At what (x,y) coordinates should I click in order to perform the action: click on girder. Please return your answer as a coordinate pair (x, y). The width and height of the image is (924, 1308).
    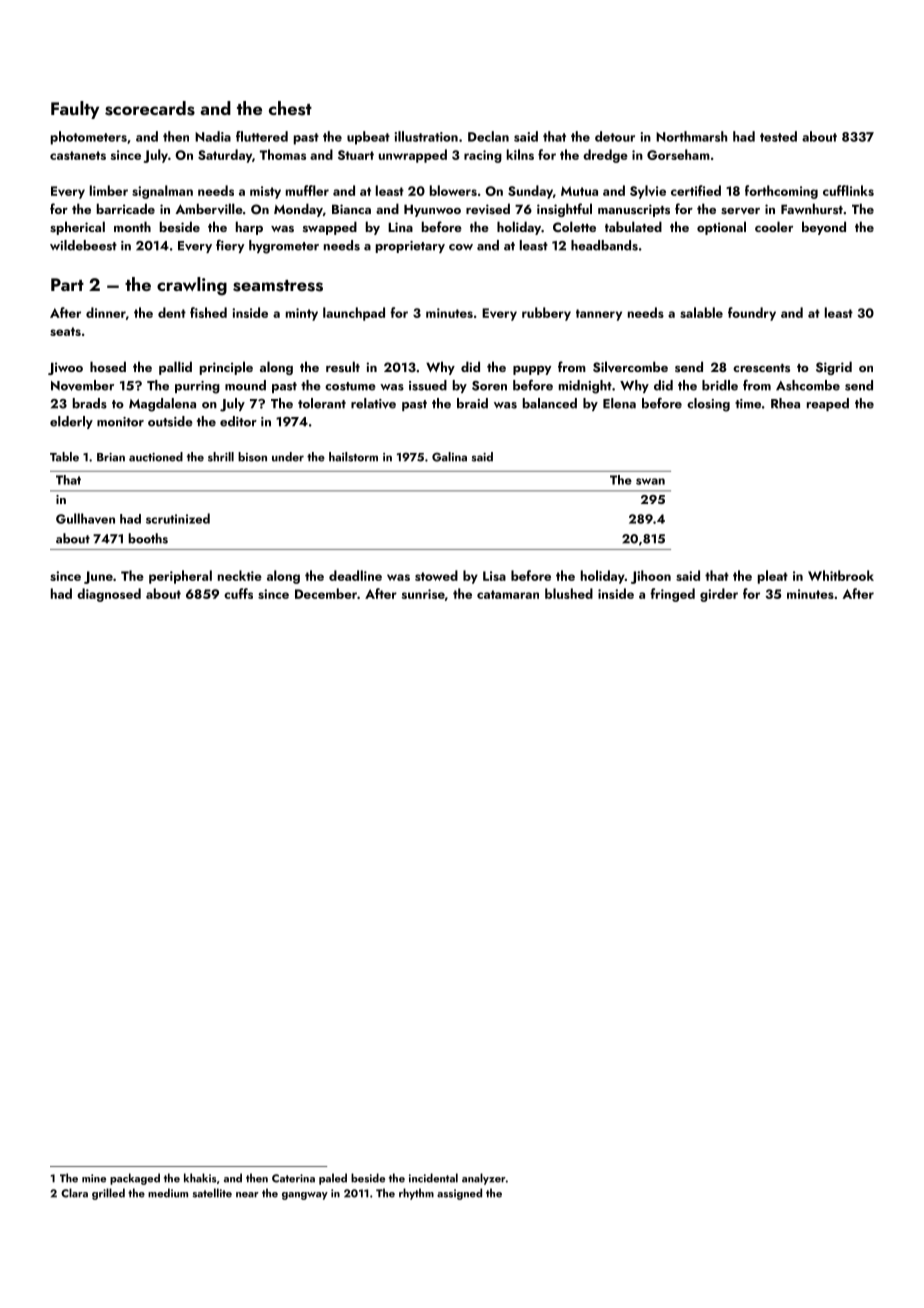
    Looking at the image, I should click on (719, 595).
